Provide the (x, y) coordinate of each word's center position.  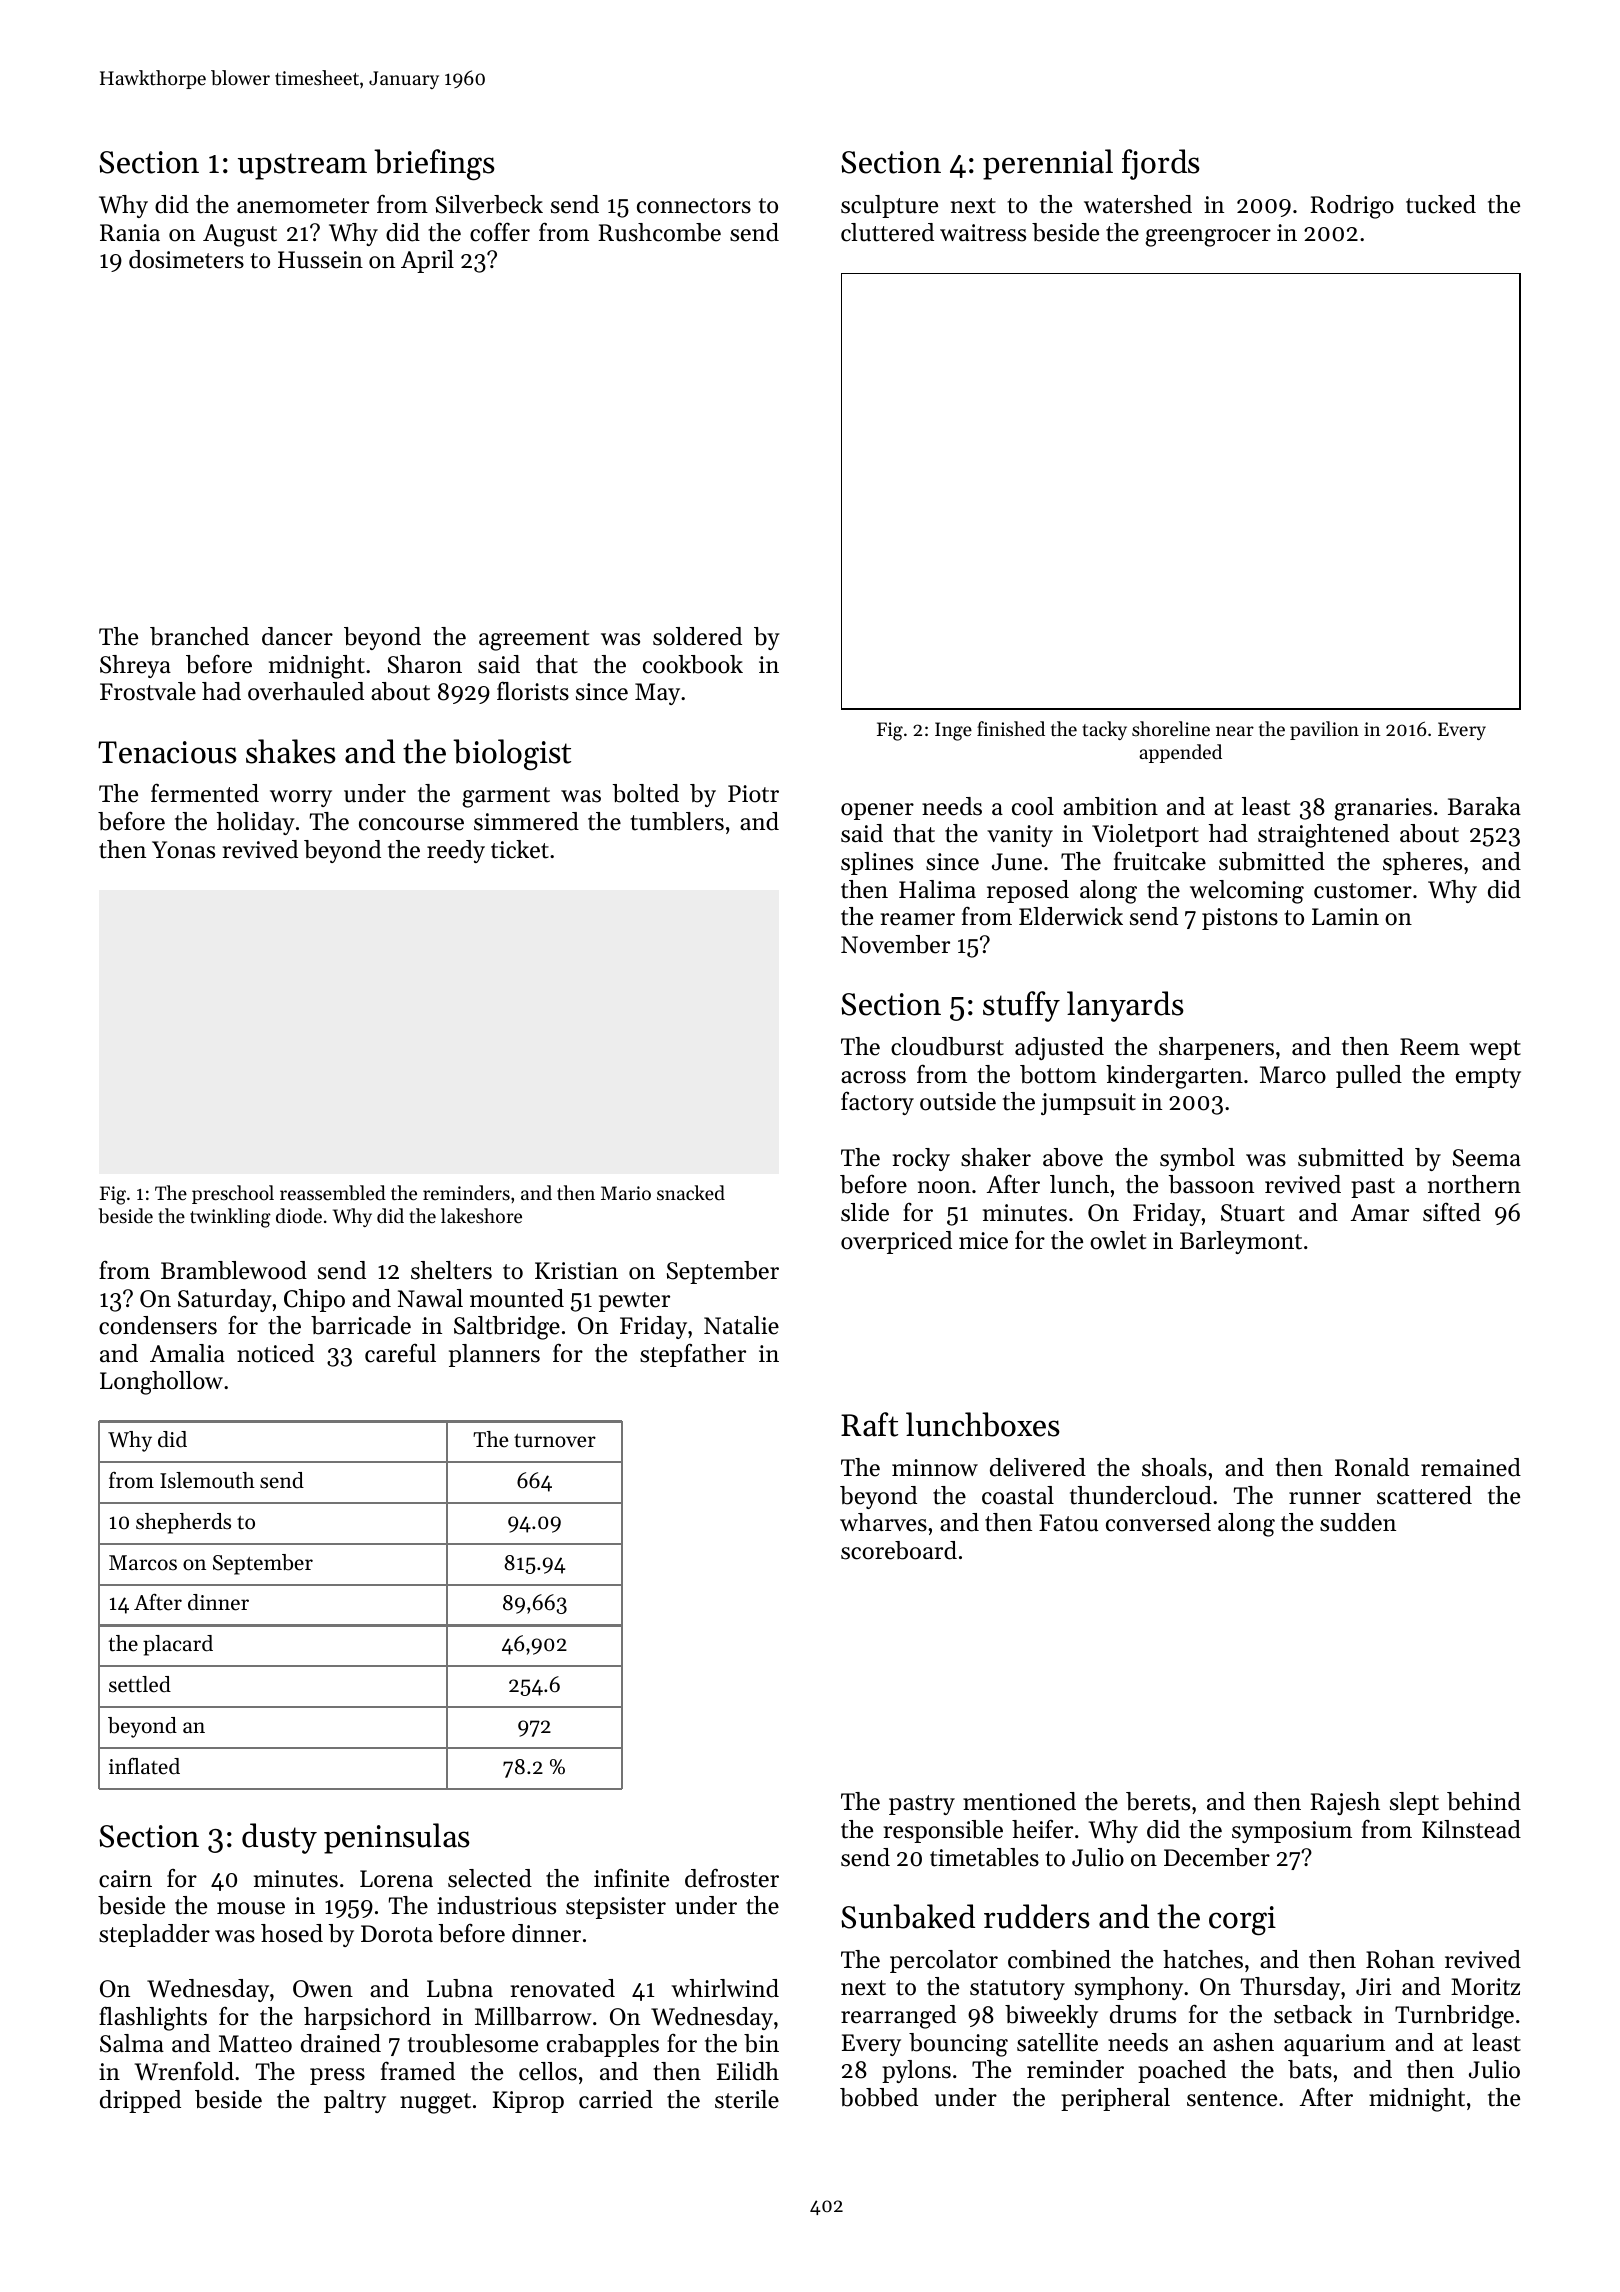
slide (865, 1212)
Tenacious (167, 752)
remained (1471, 1467)
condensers (158, 1325)
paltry (355, 2101)
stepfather (693, 1355)
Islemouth (207, 1480)
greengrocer (1208, 238)
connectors (694, 206)
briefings (434, 164)
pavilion (1324, 730)
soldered (697, 636)
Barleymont (1241, 1242)
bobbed (879, 2097)
